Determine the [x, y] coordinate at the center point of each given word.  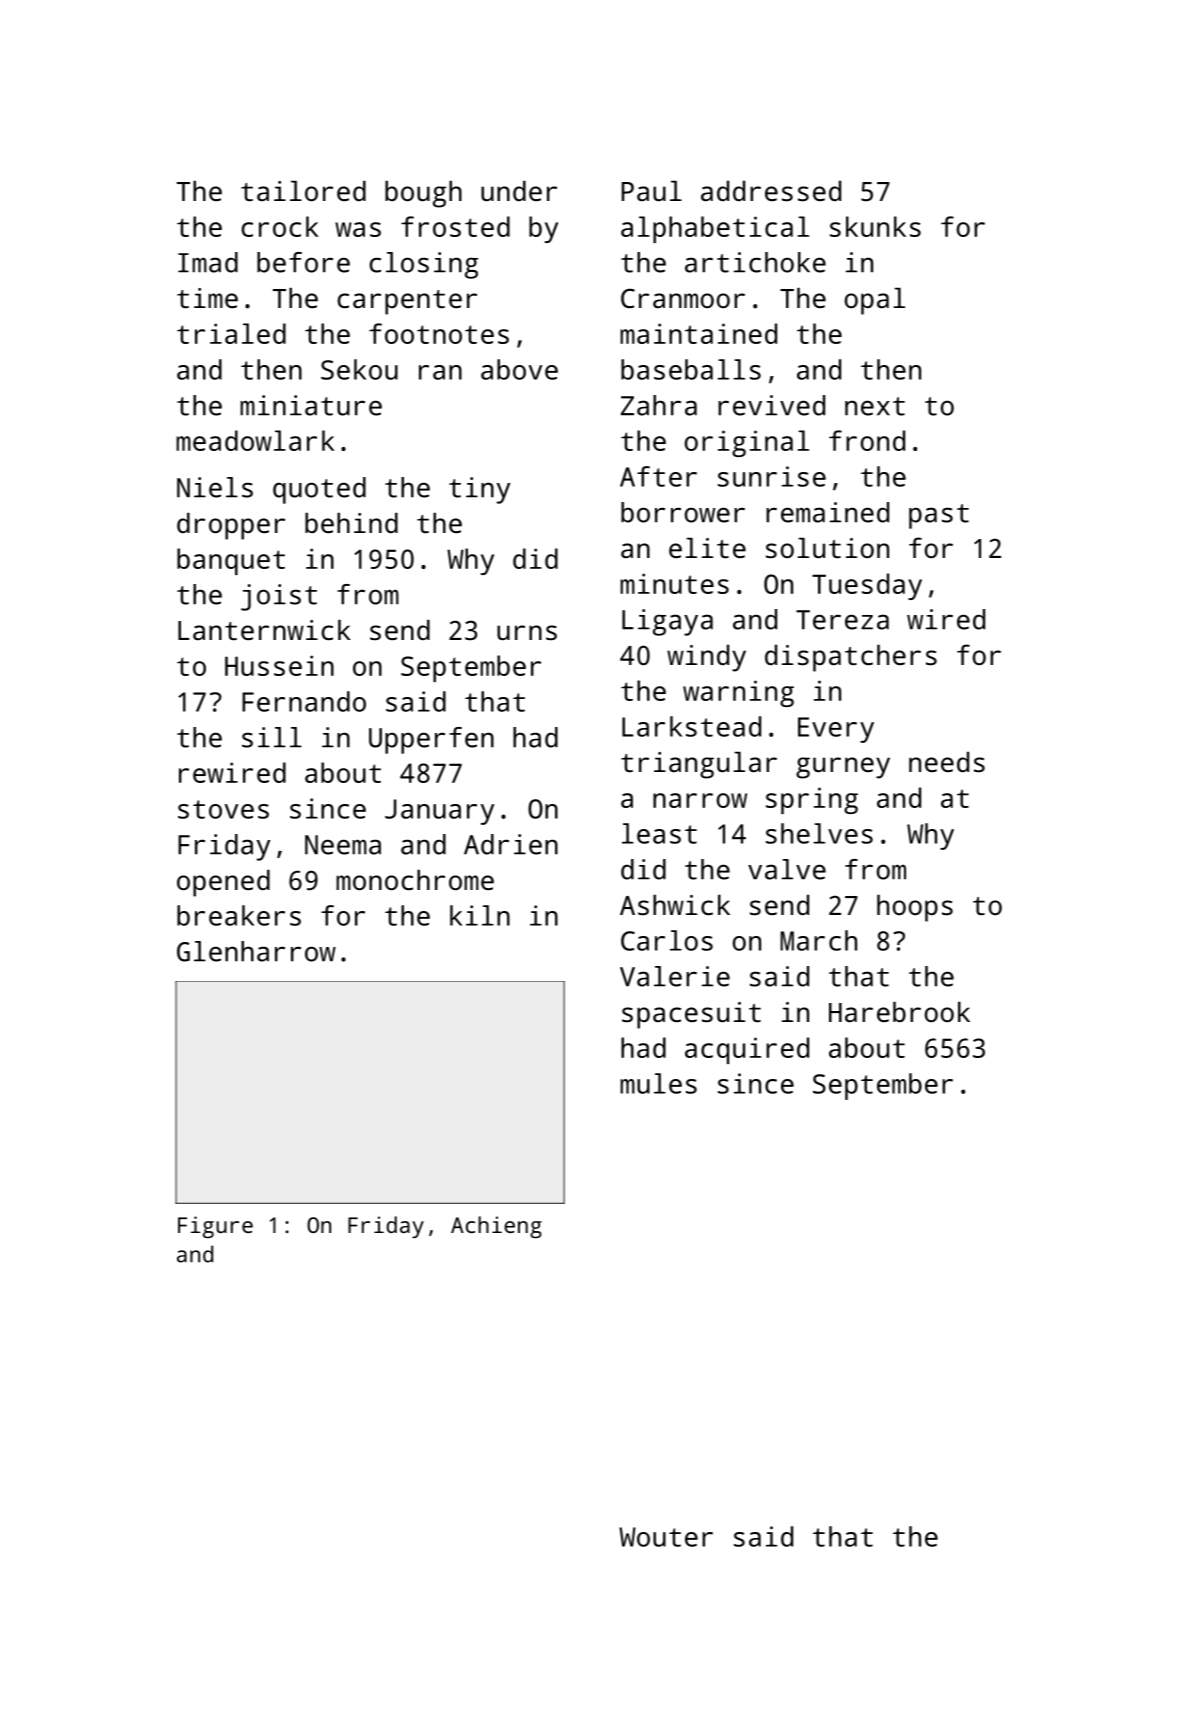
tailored [303, 191]
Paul [652, 191]
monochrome [415, 880]
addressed [771, 191]
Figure [215, 1227]
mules [658, 1083]
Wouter [666, 1537]
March [818, 940]
